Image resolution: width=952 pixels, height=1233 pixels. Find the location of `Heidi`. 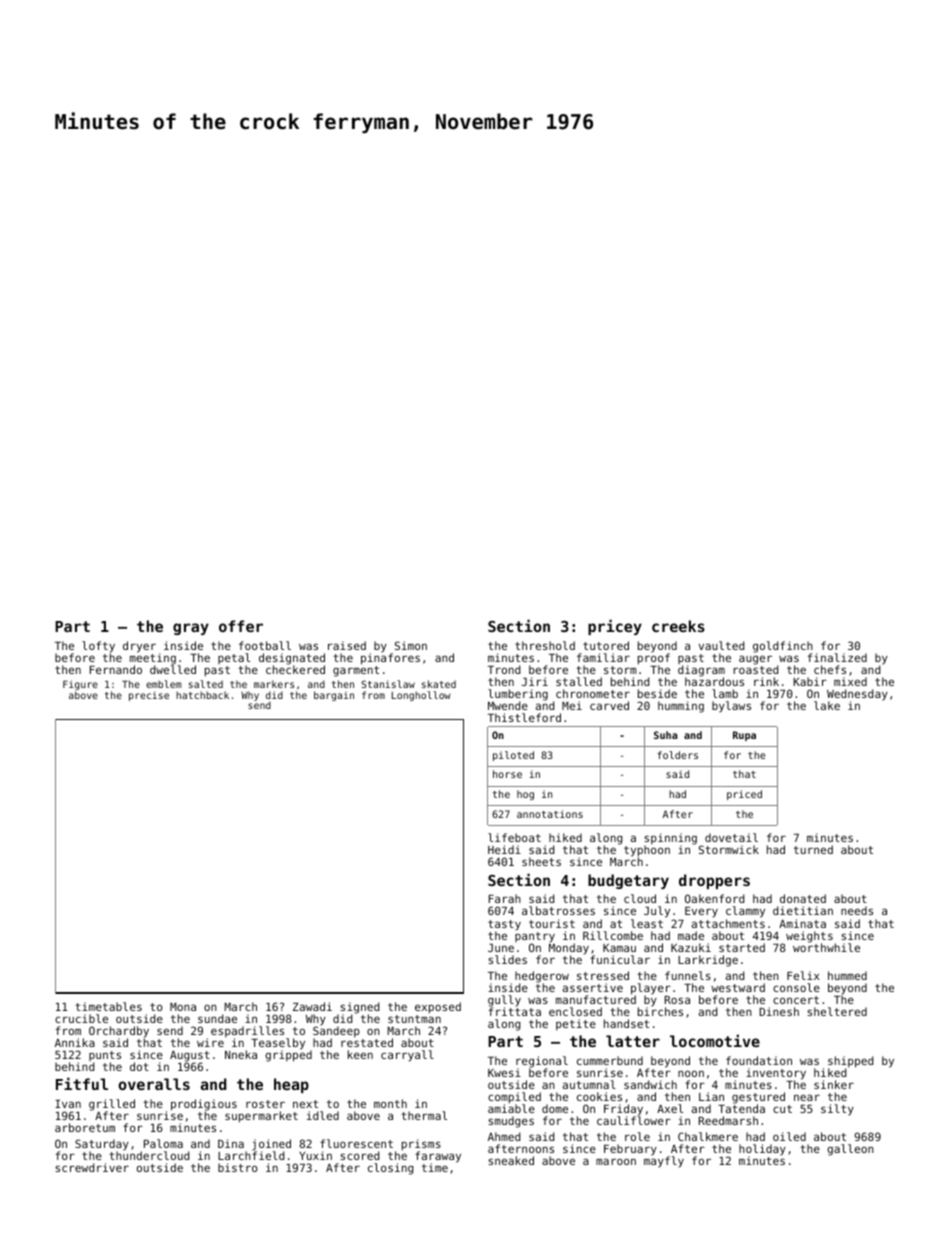

Heidi is located at coordinates (504, 849).
